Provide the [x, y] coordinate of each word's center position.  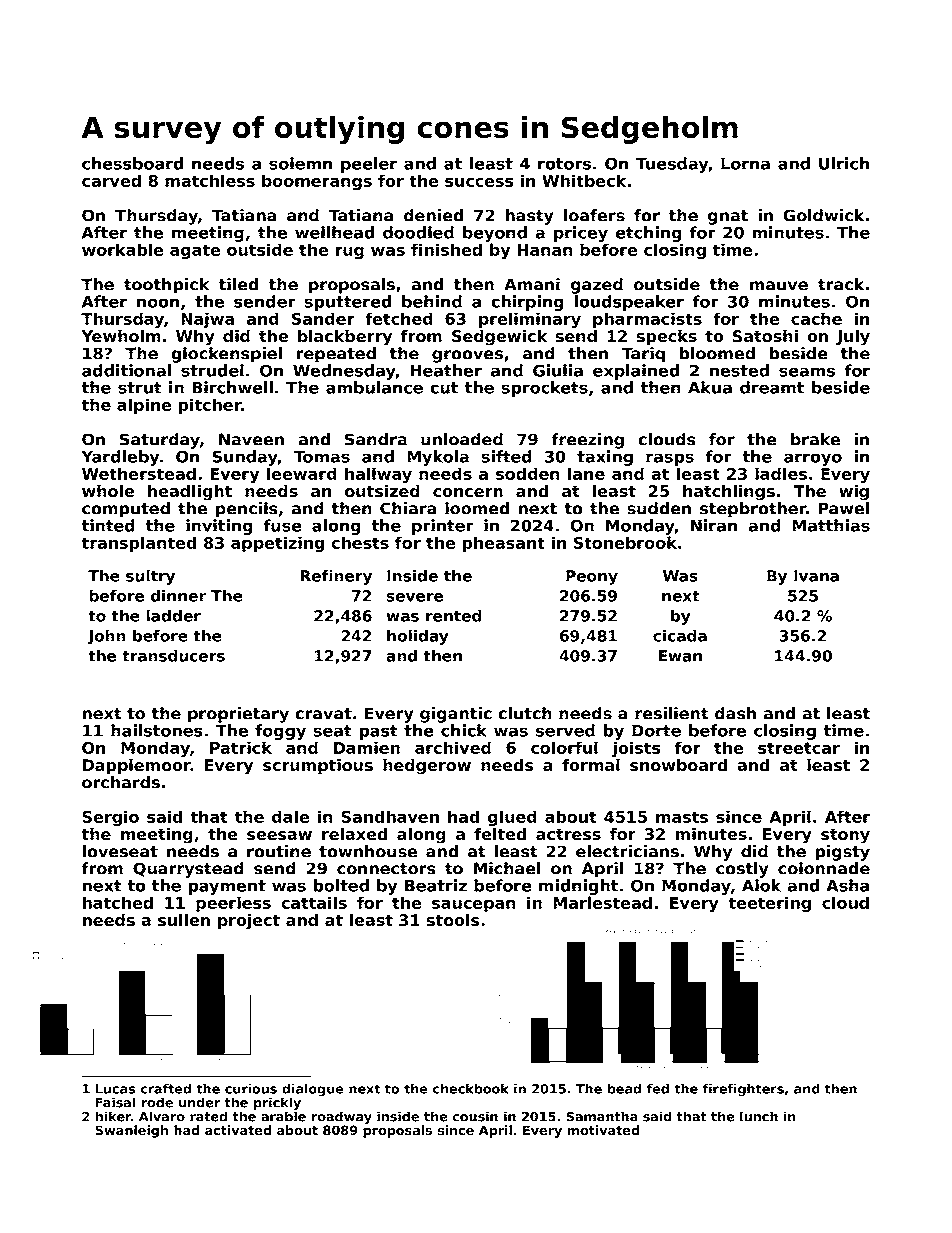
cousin [475, 1116]
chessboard [132, 163]
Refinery [336, 577]
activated [238, 1130]
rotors [564, 164]
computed [126, 510]
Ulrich [844, 163]
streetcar [799, 748]
